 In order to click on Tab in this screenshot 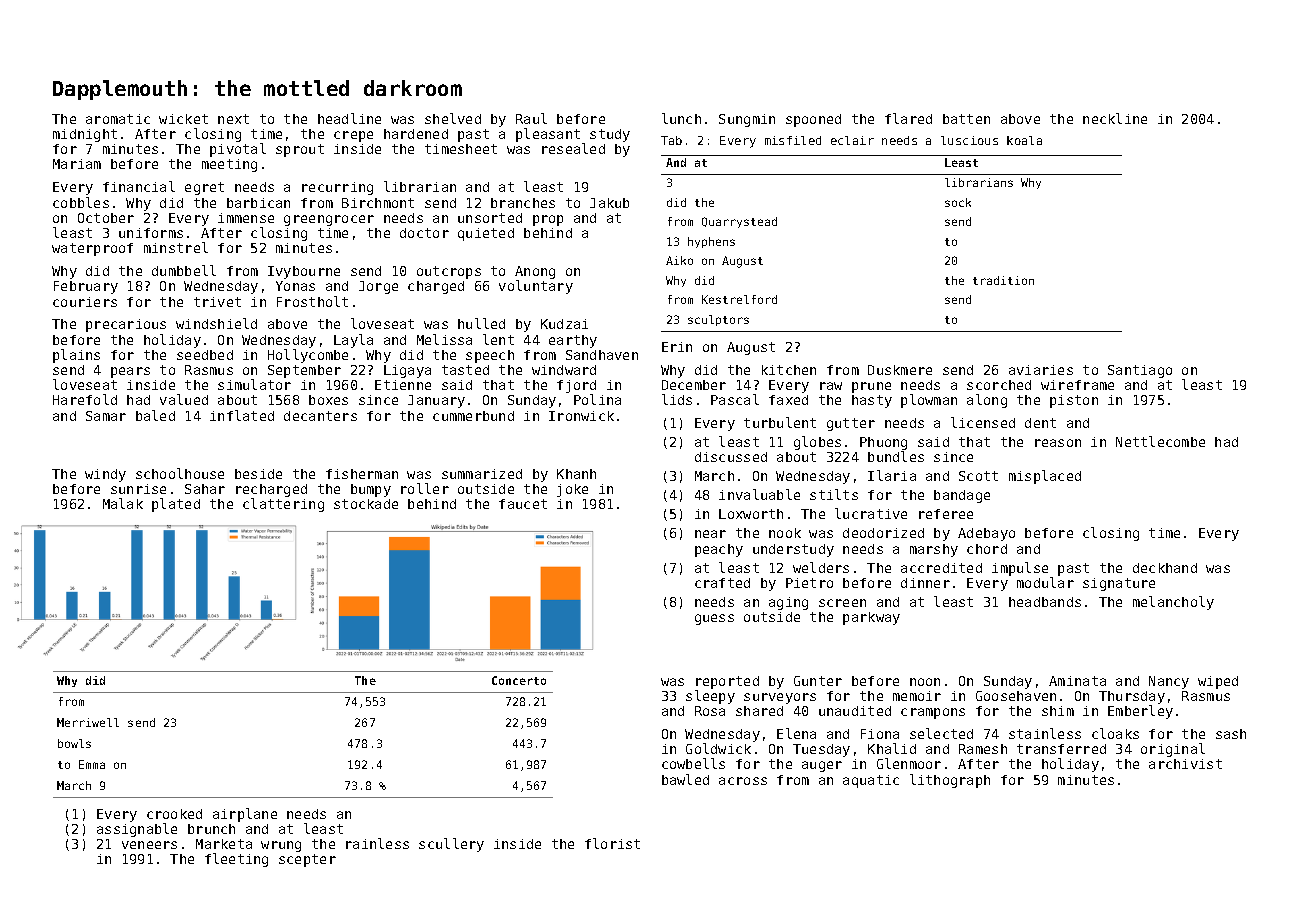, I will do `click(671, 140)`.
